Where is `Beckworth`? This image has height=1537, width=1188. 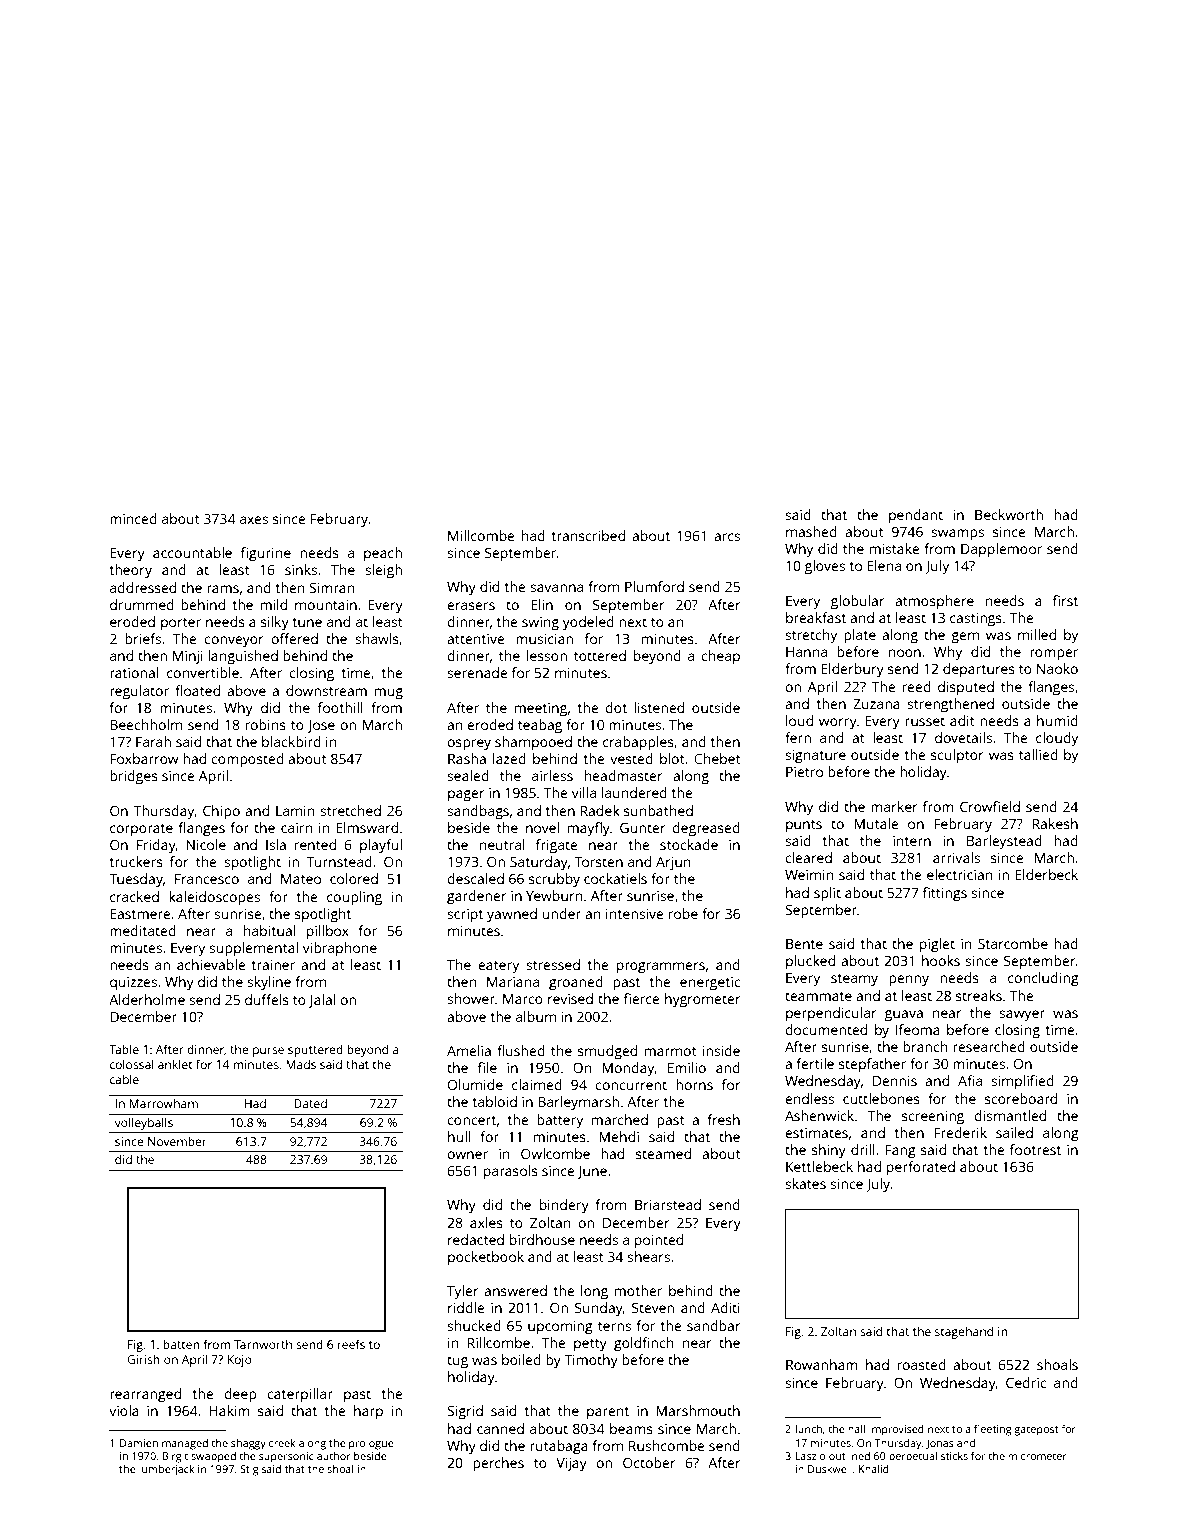 Beckworth is located at coordinates (1009, 514).
